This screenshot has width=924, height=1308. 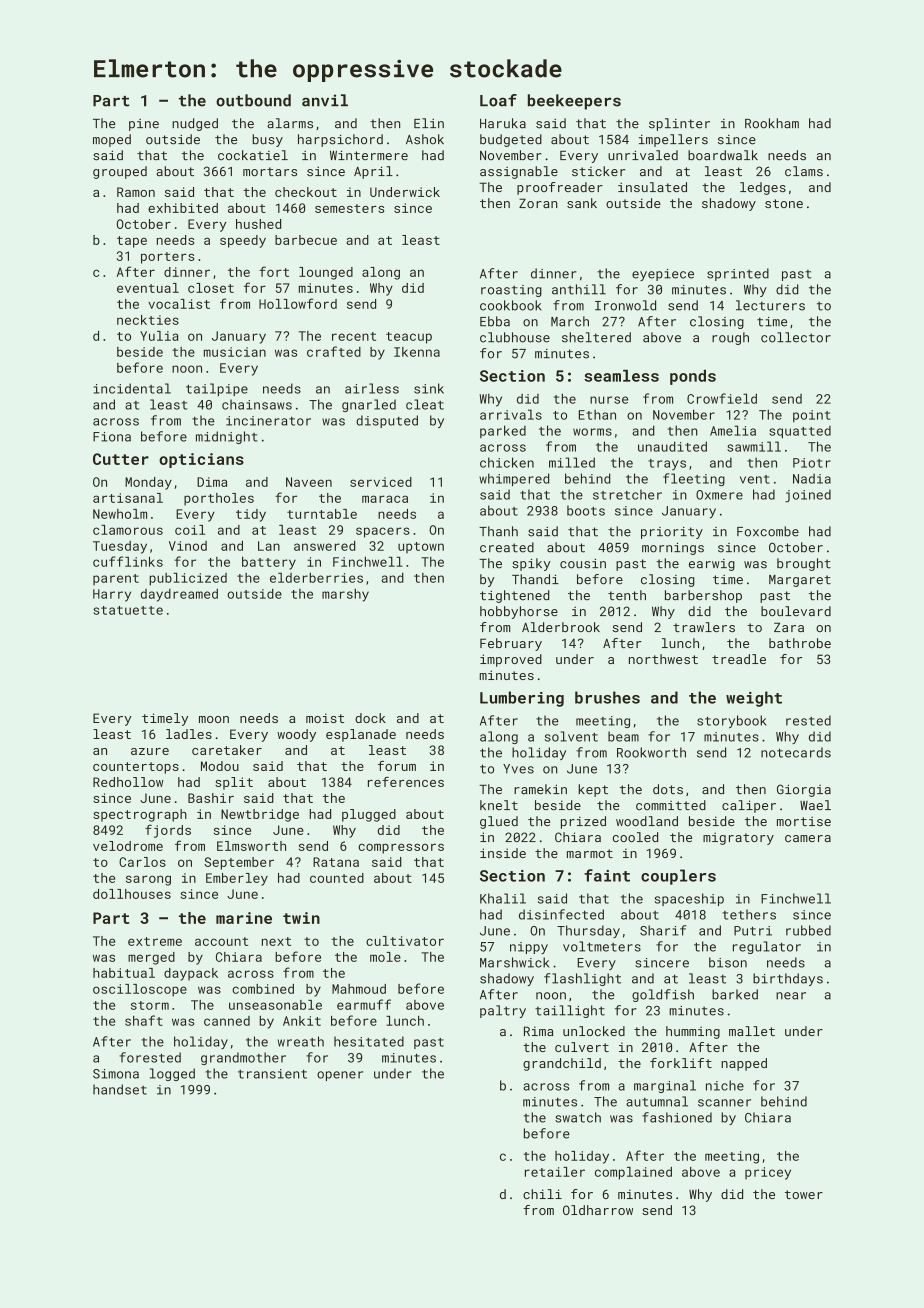 What do you see at coordinates (772, 123) in the screenshot?
I see `Rookham` at bounding box center [772, 123].
